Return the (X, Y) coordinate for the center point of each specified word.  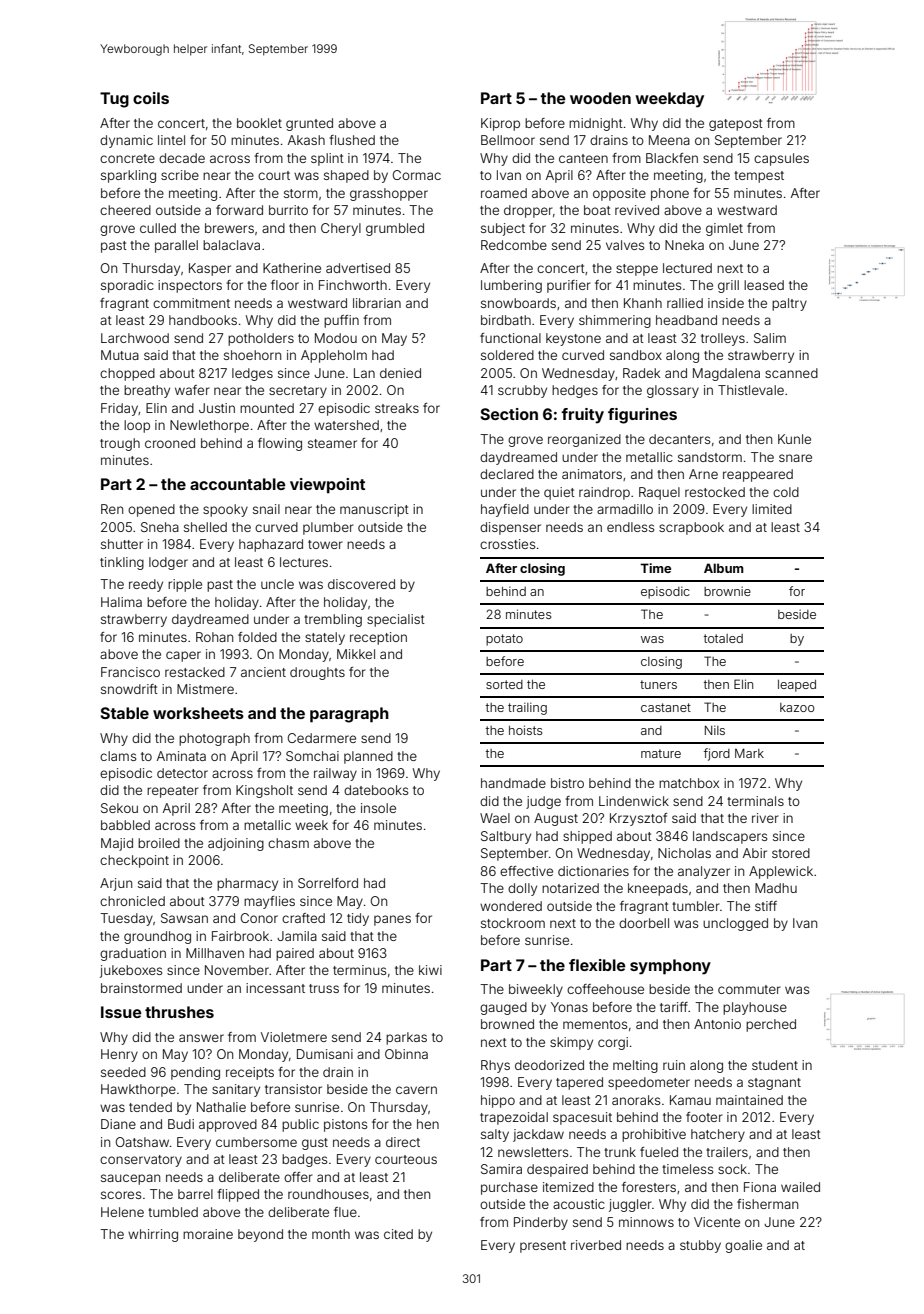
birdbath (506, 320)
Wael (495, 818)
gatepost (736, 125)
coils (151, 98)
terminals (755, 801)
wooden (600, 98)
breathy (147, 391)
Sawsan (184, 918)
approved (228, 1125)
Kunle (794, 439)
